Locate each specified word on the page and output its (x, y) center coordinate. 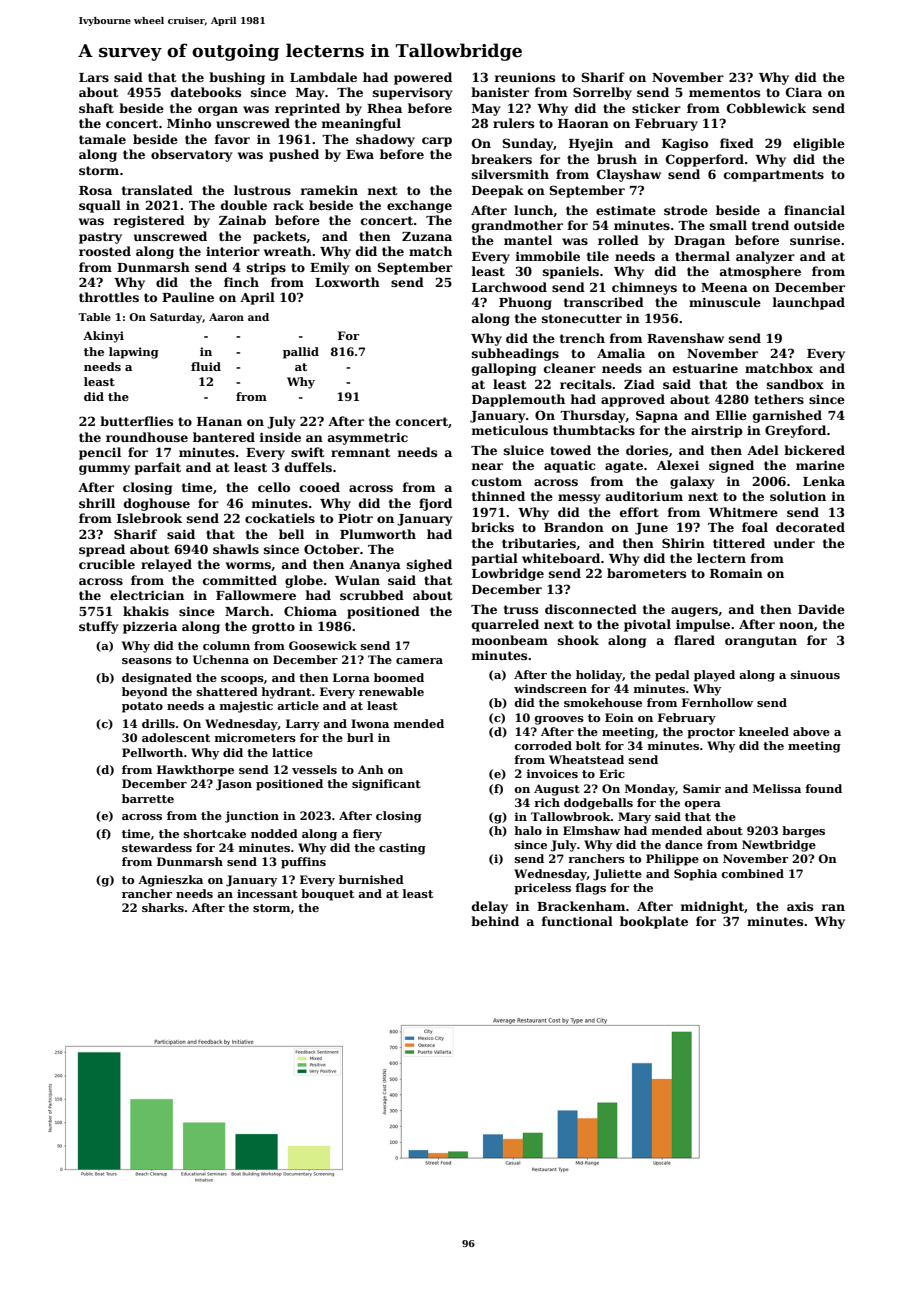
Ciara (804, 92)
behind (495, 921)
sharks (163, 907)
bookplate (654, 922)
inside (280, 437)
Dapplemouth (518, 400)
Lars (94, 77)
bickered (814, 450)
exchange (419, 206)
